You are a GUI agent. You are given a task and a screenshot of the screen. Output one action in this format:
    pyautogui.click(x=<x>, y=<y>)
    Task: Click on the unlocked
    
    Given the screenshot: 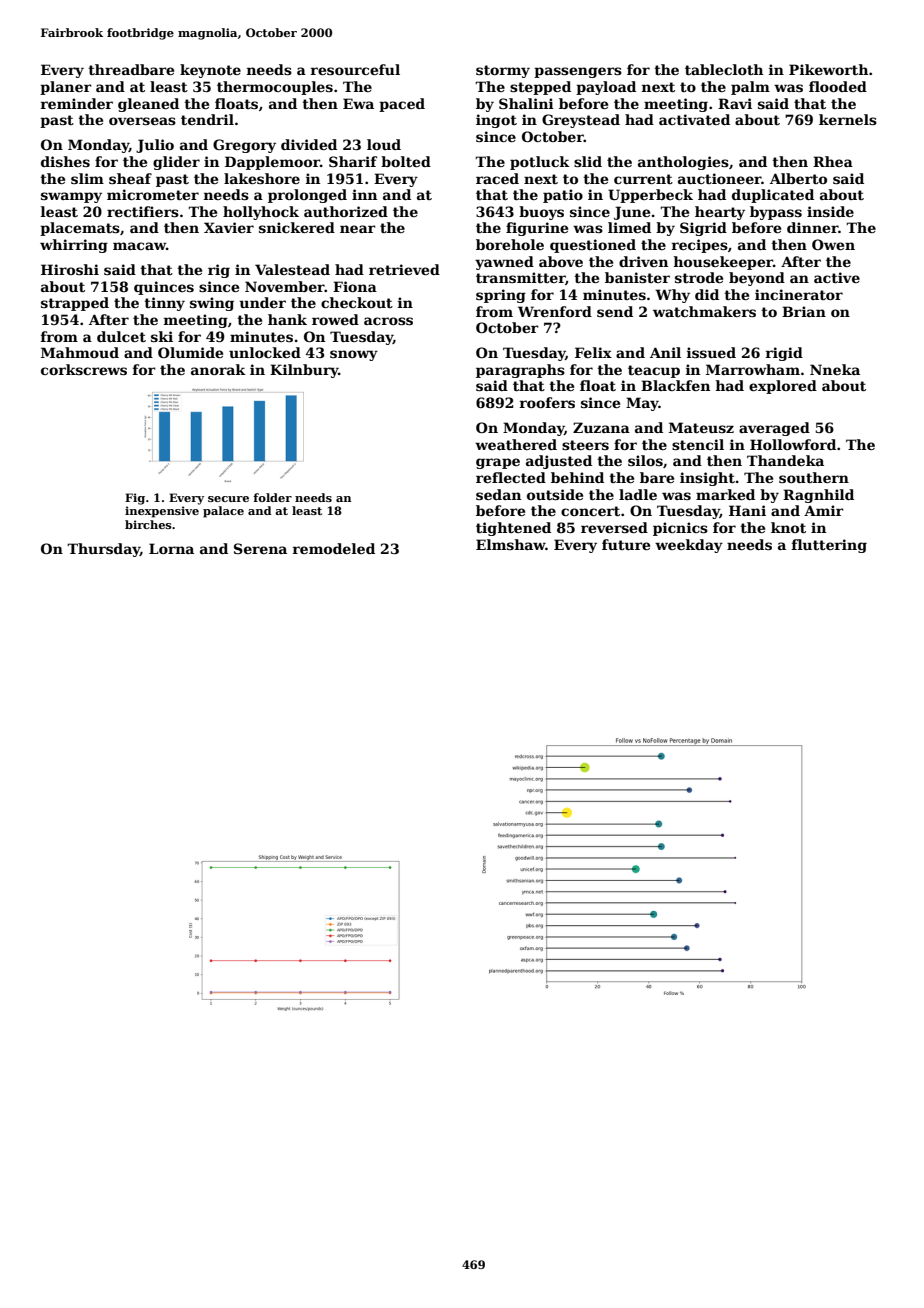 What is the action you would take?
    pyautogui.click(x=265, y=352)
